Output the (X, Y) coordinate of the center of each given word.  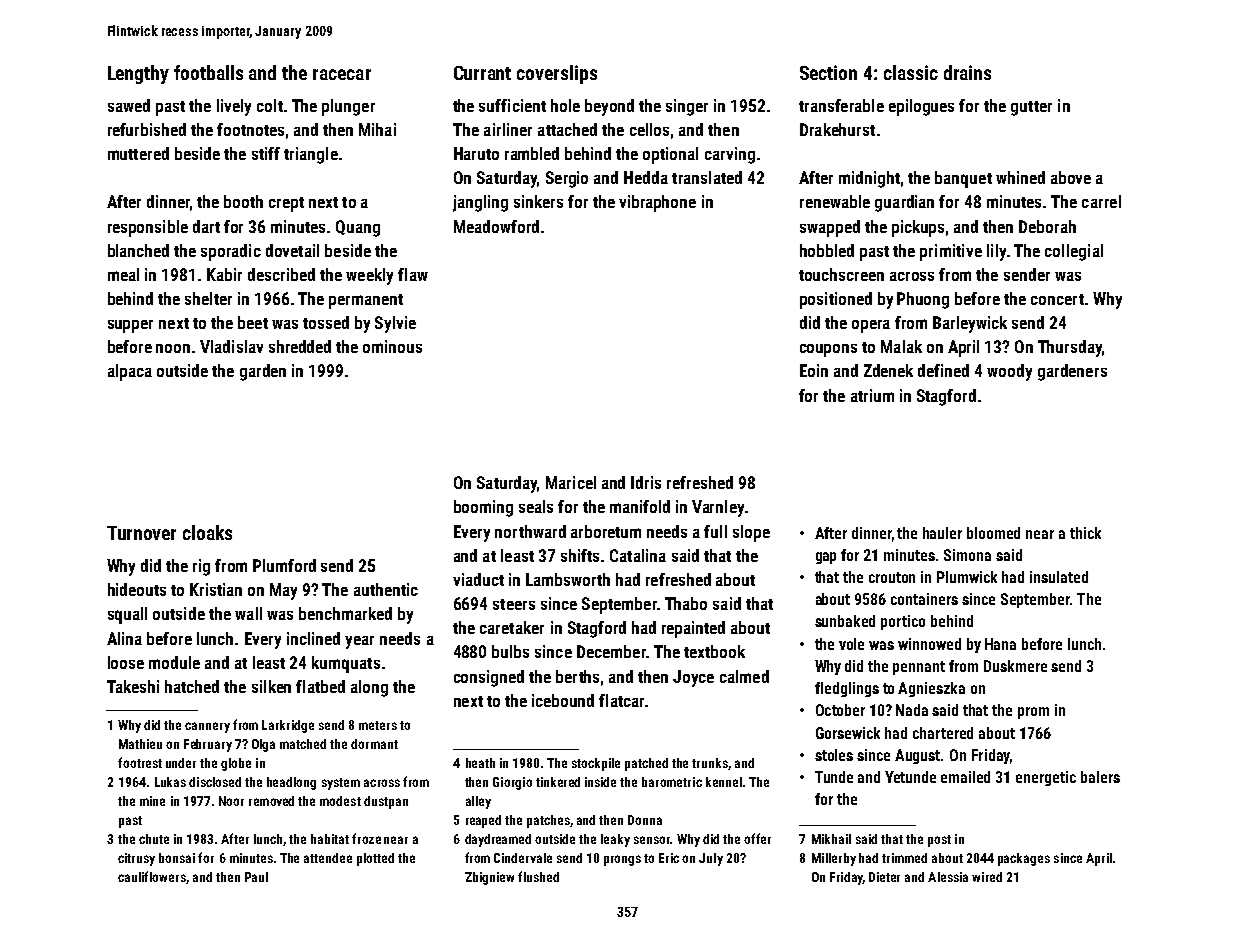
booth (243, 201)
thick (1085, 533)
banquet (963, 179)
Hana (1000, 644)
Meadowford (496, 226)
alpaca (130, 372)
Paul (256, 877)
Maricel (571, 482)
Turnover (141, 533)
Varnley (718, 508)
